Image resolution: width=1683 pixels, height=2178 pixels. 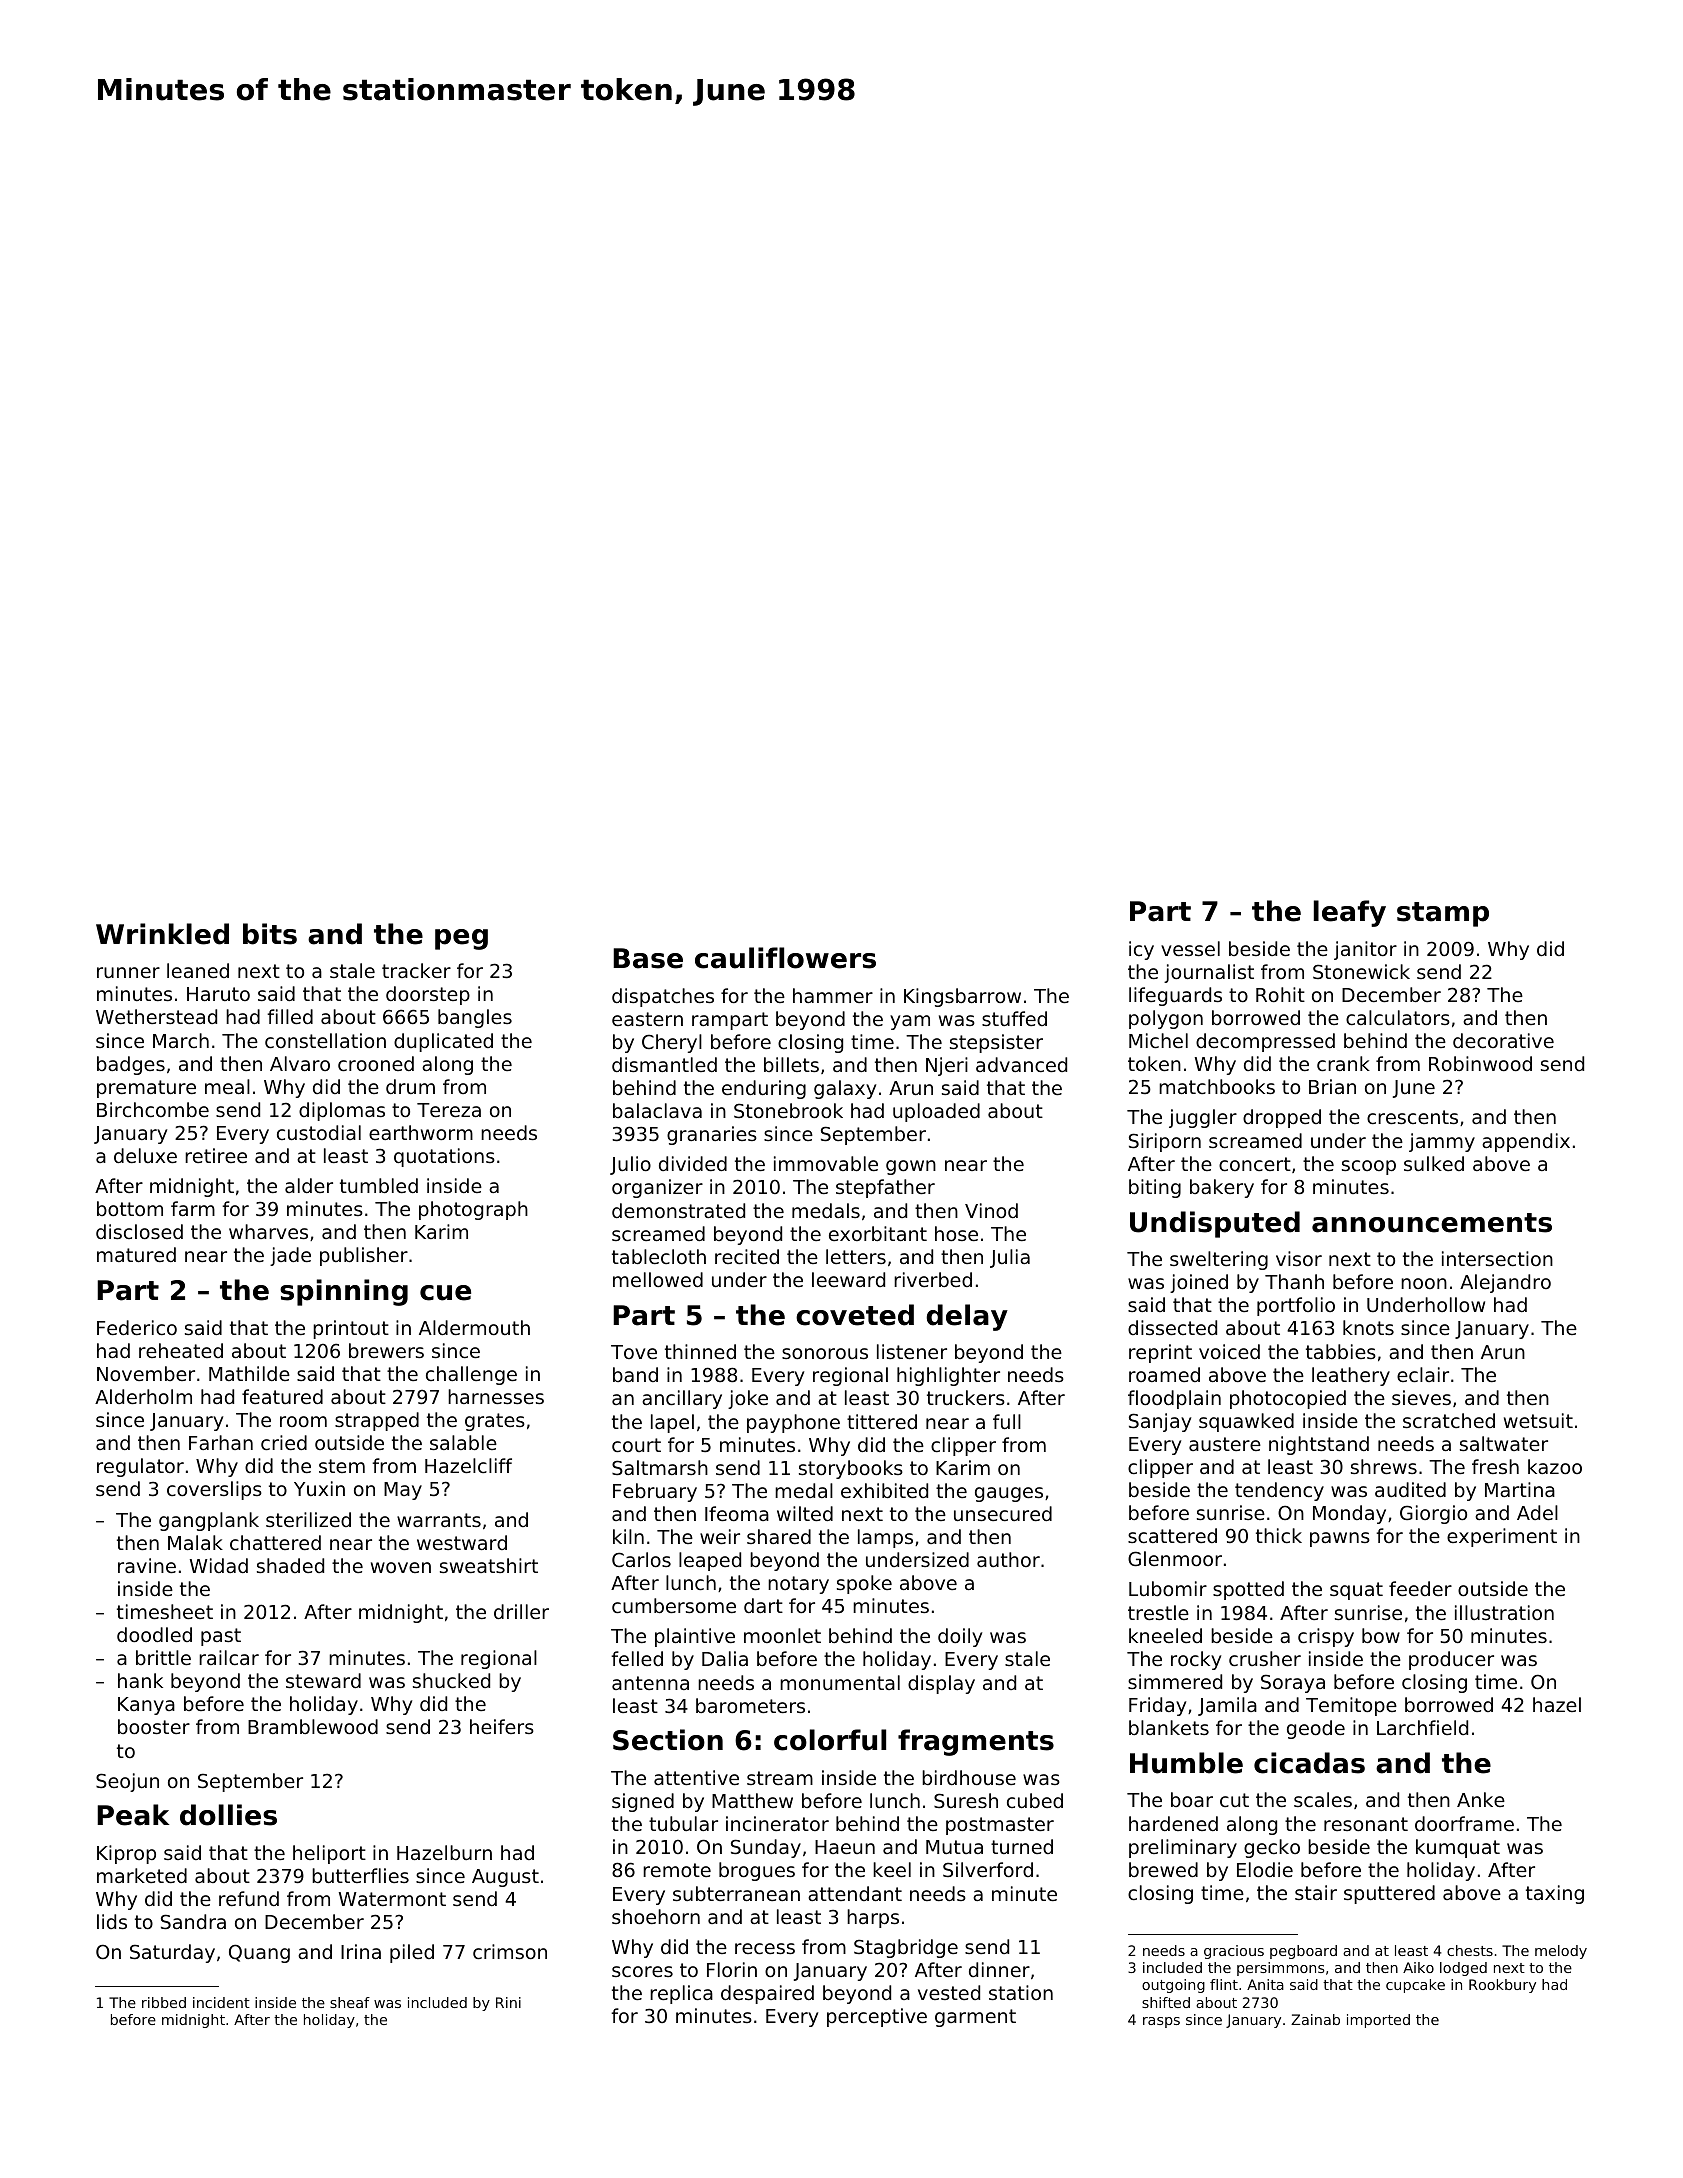 I want to click on sheaf, so click(x=350, y=2002).
